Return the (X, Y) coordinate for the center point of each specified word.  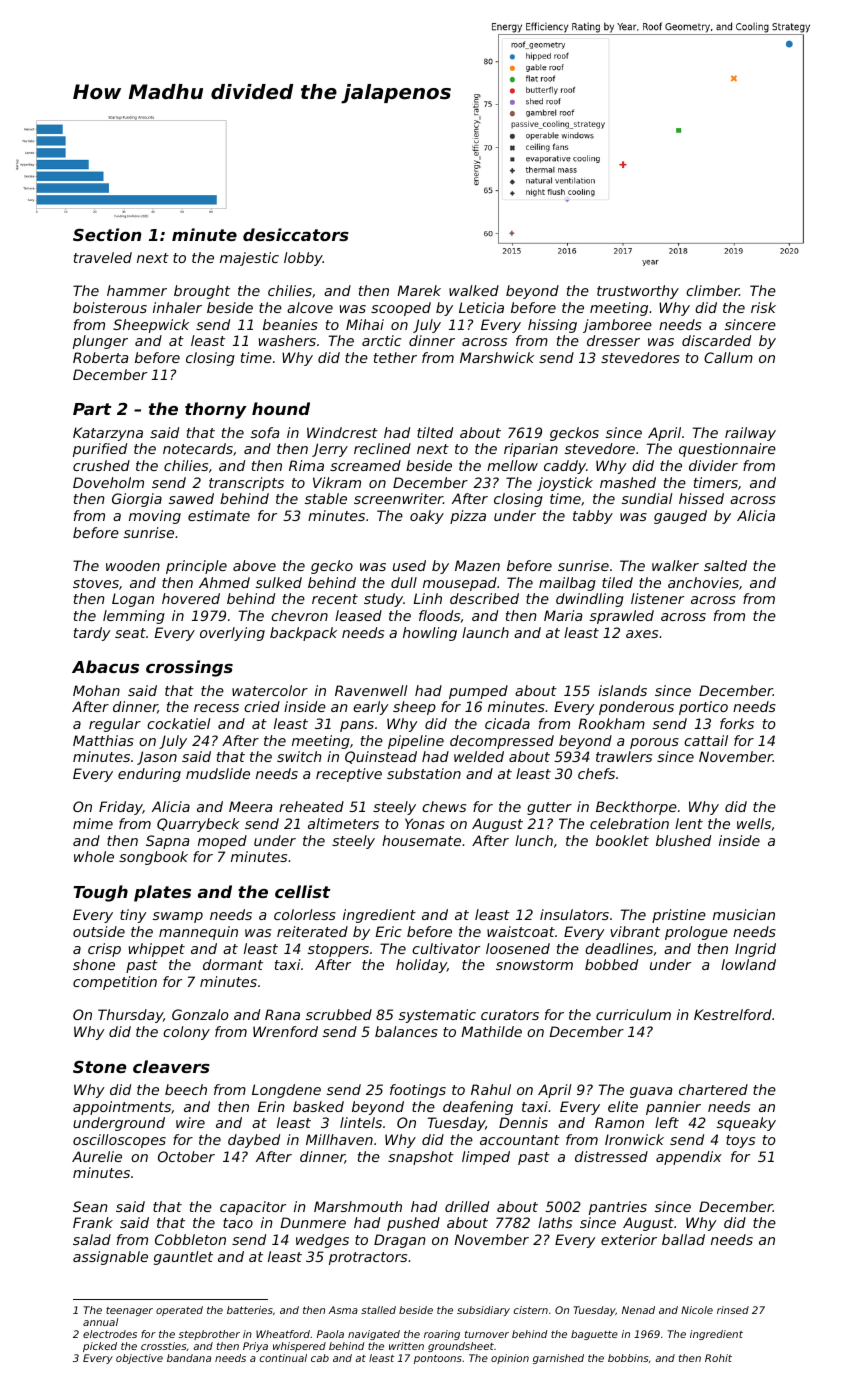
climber (712, 290)
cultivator (446, 948)
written (406, 1346)
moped (222, 842)
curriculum (633, 1014)
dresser (613, 340)
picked (100, 1347)
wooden (133, 565)
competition (115, 983)
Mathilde (491, 1031)
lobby (303, 259)
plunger (100, 342)
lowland (748, 964)
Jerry (330, 450)
